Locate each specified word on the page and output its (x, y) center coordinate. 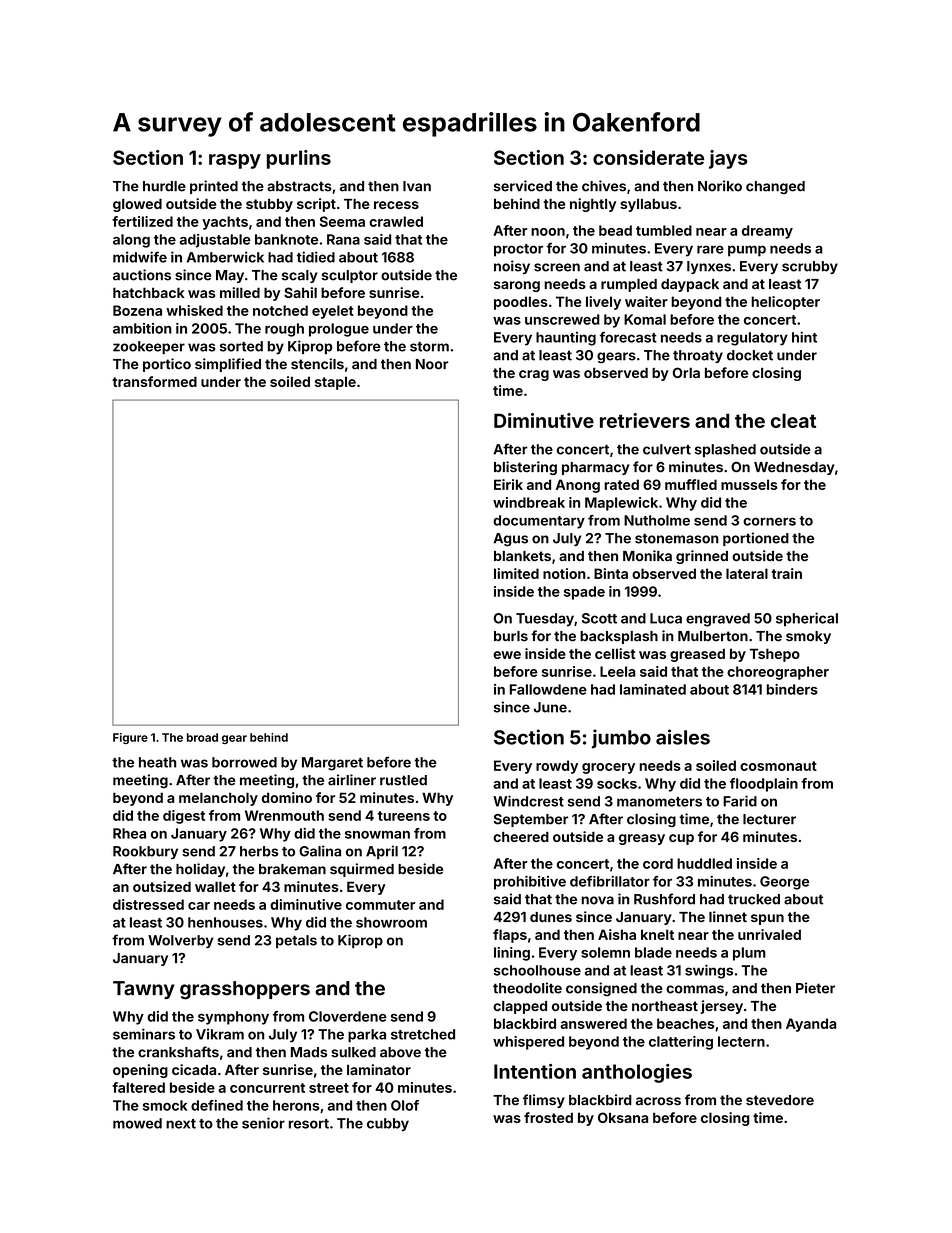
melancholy (218, 799)
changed (775, 187)
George (784, 883)
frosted (548, 1117)
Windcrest (528, 801)
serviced (523, 186)
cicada (194, 1069)
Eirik (508, 484)
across (658, 1101)
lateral (747, 573)
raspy (235, 161)
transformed (154, 381)
